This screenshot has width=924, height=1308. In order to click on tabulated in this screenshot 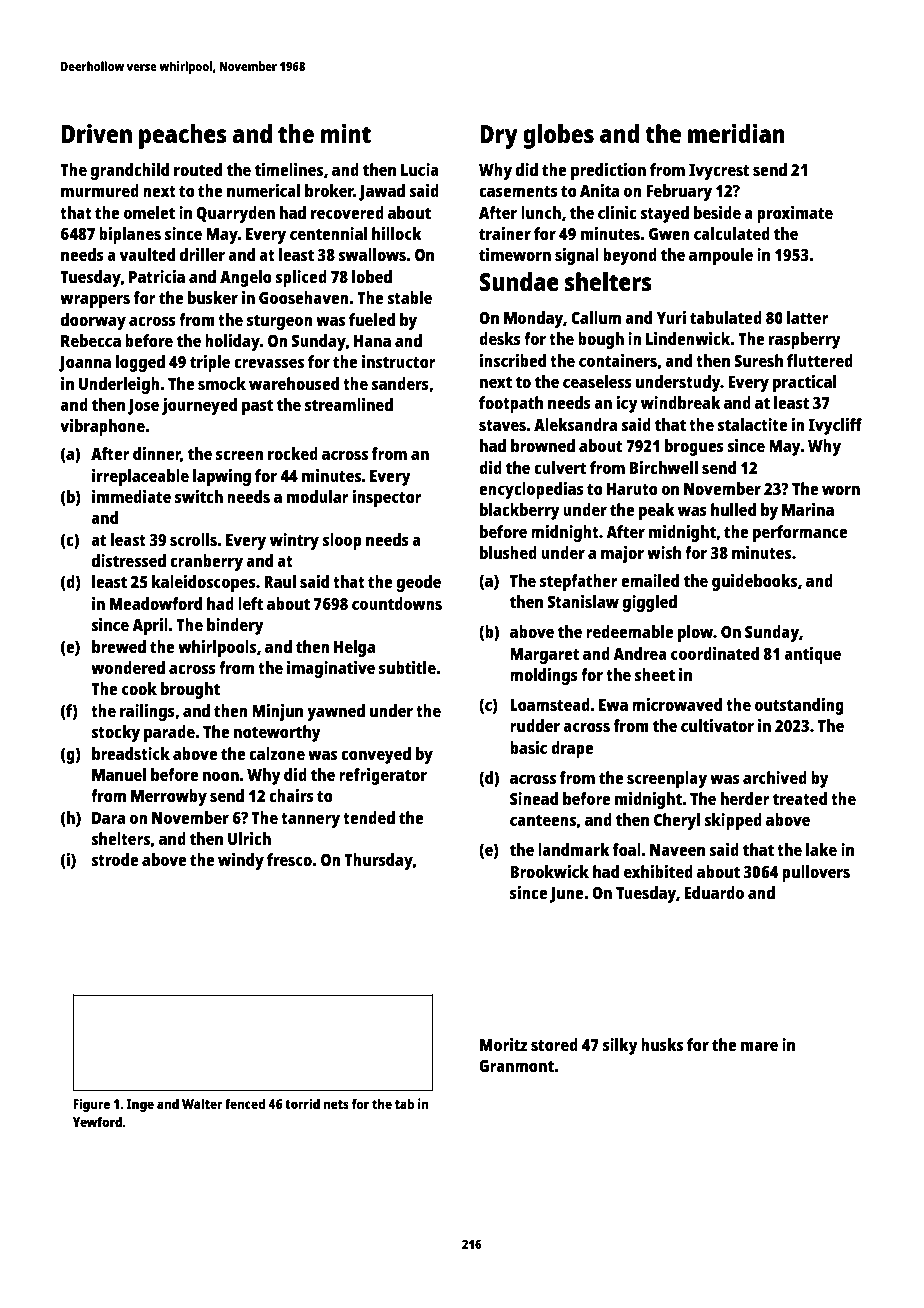, I will do `click(726, 317)`.
